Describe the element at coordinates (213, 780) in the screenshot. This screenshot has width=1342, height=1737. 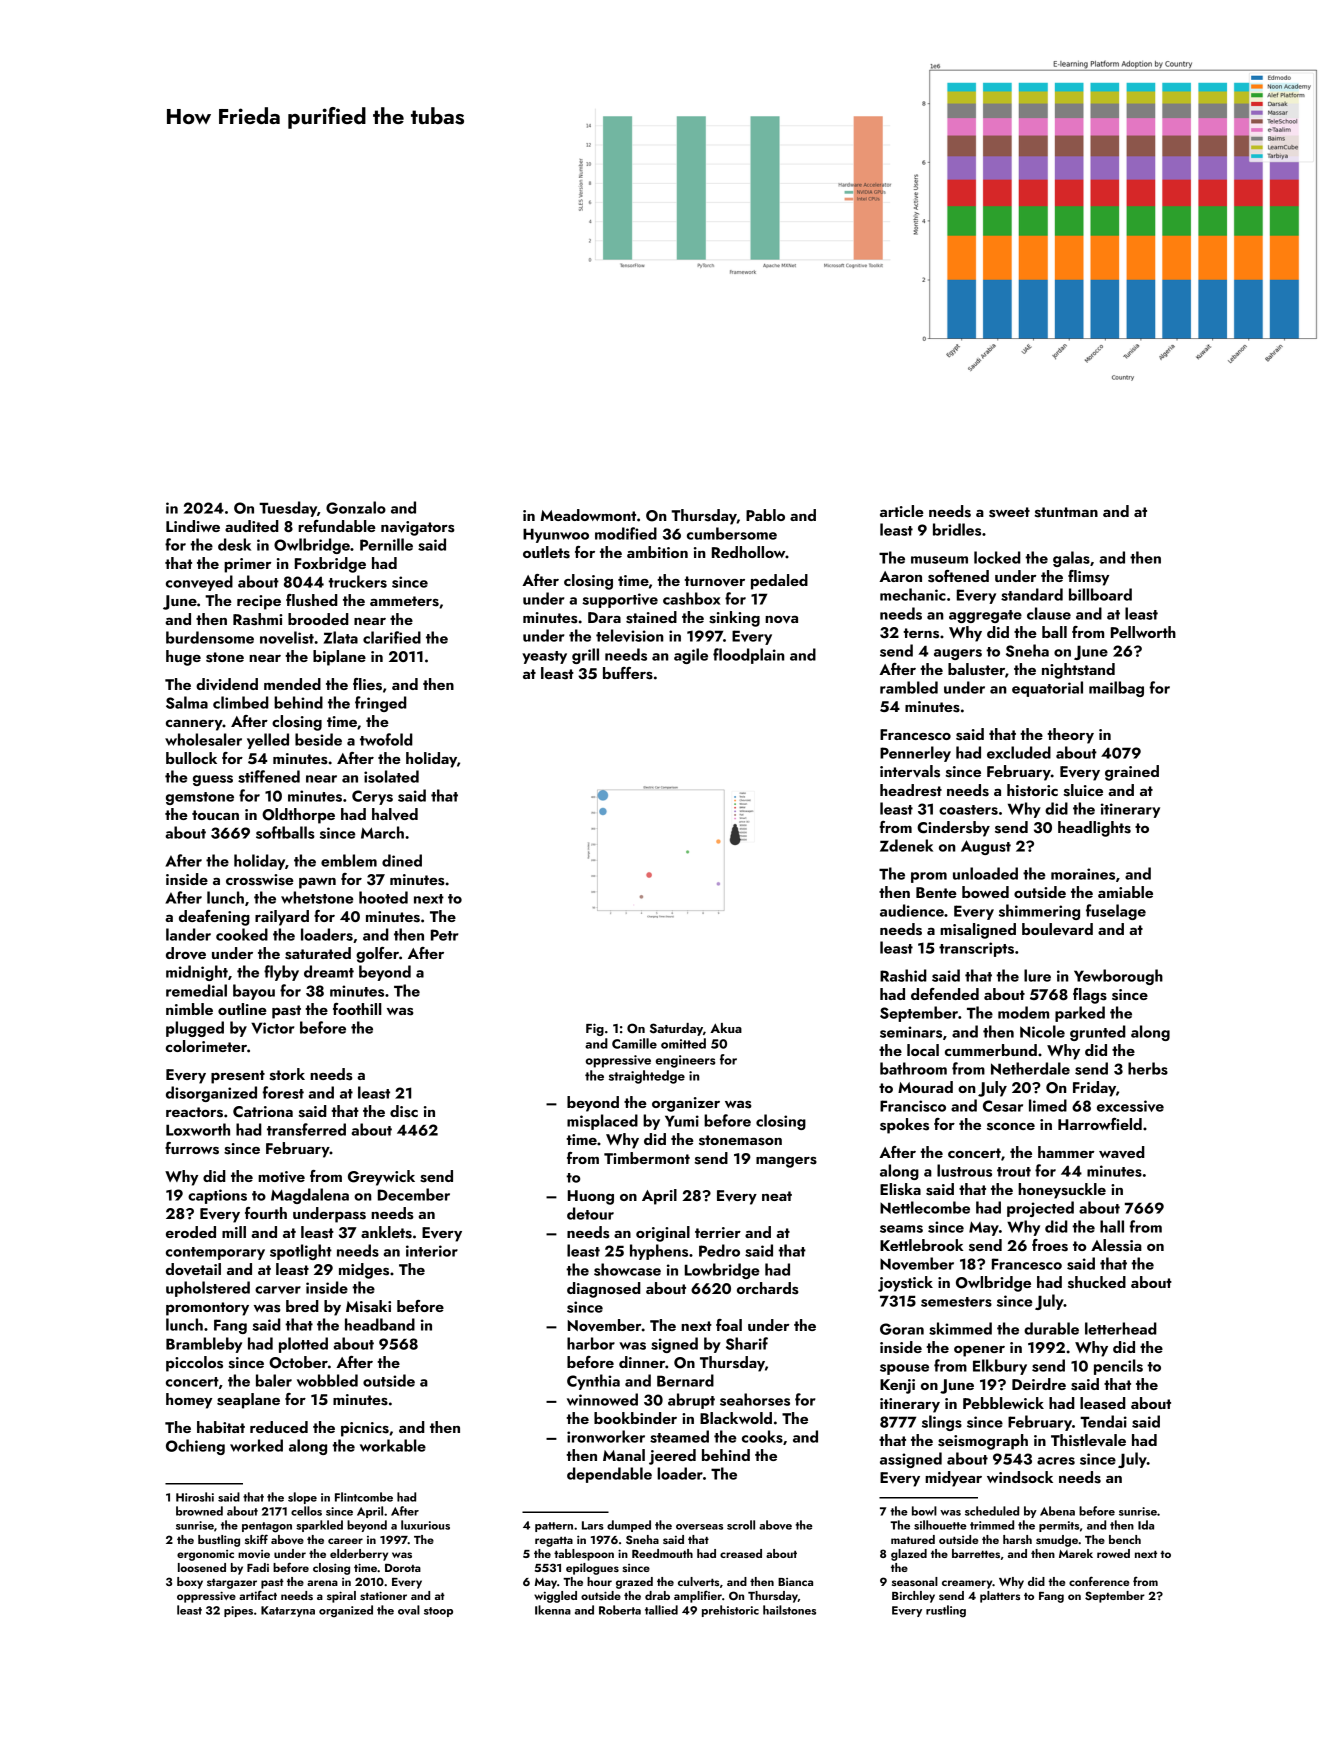
I see `guess` at that location.
